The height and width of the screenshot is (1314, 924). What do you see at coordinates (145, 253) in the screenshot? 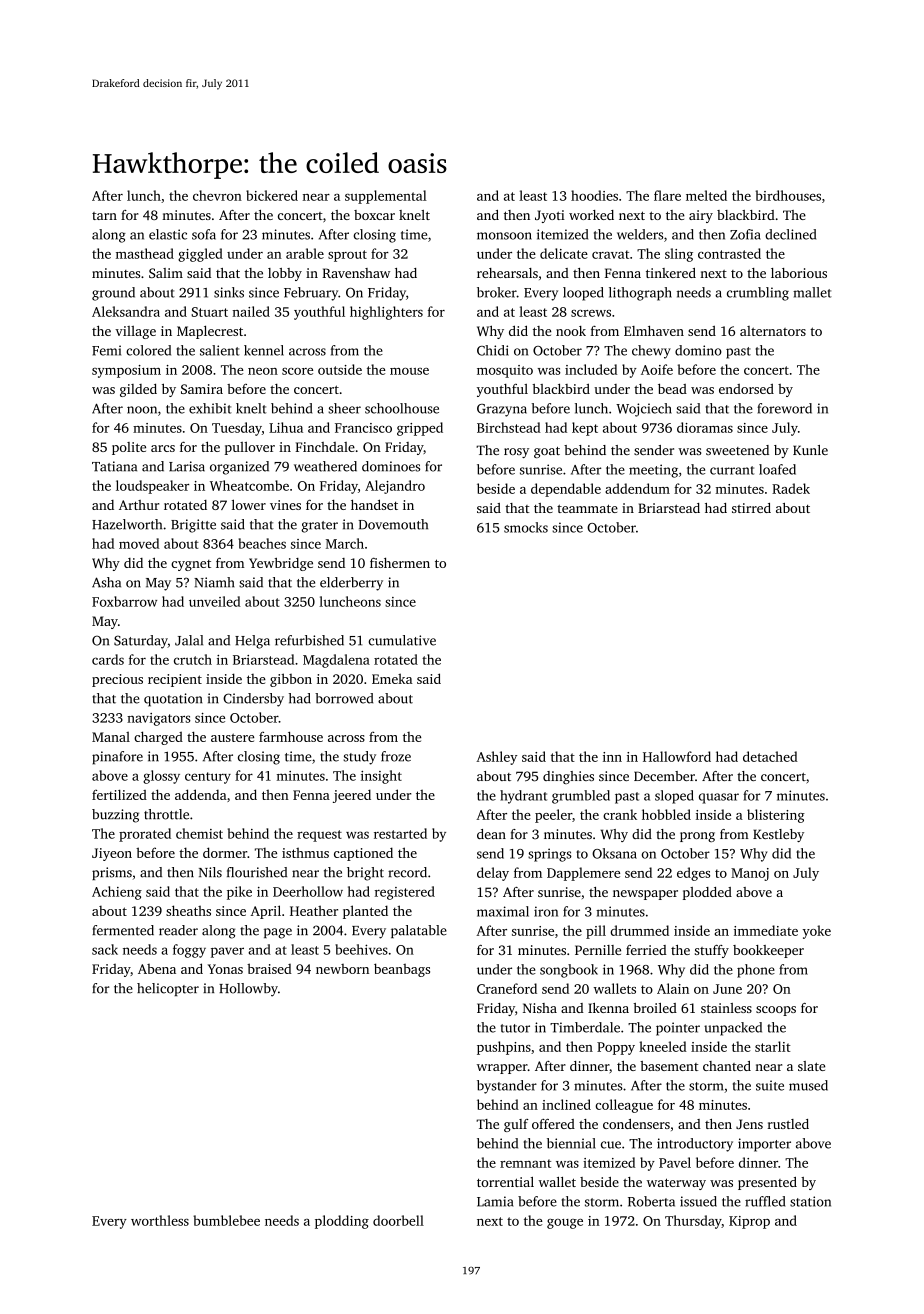
I see `masthead` at bounding box center [145, 253].
